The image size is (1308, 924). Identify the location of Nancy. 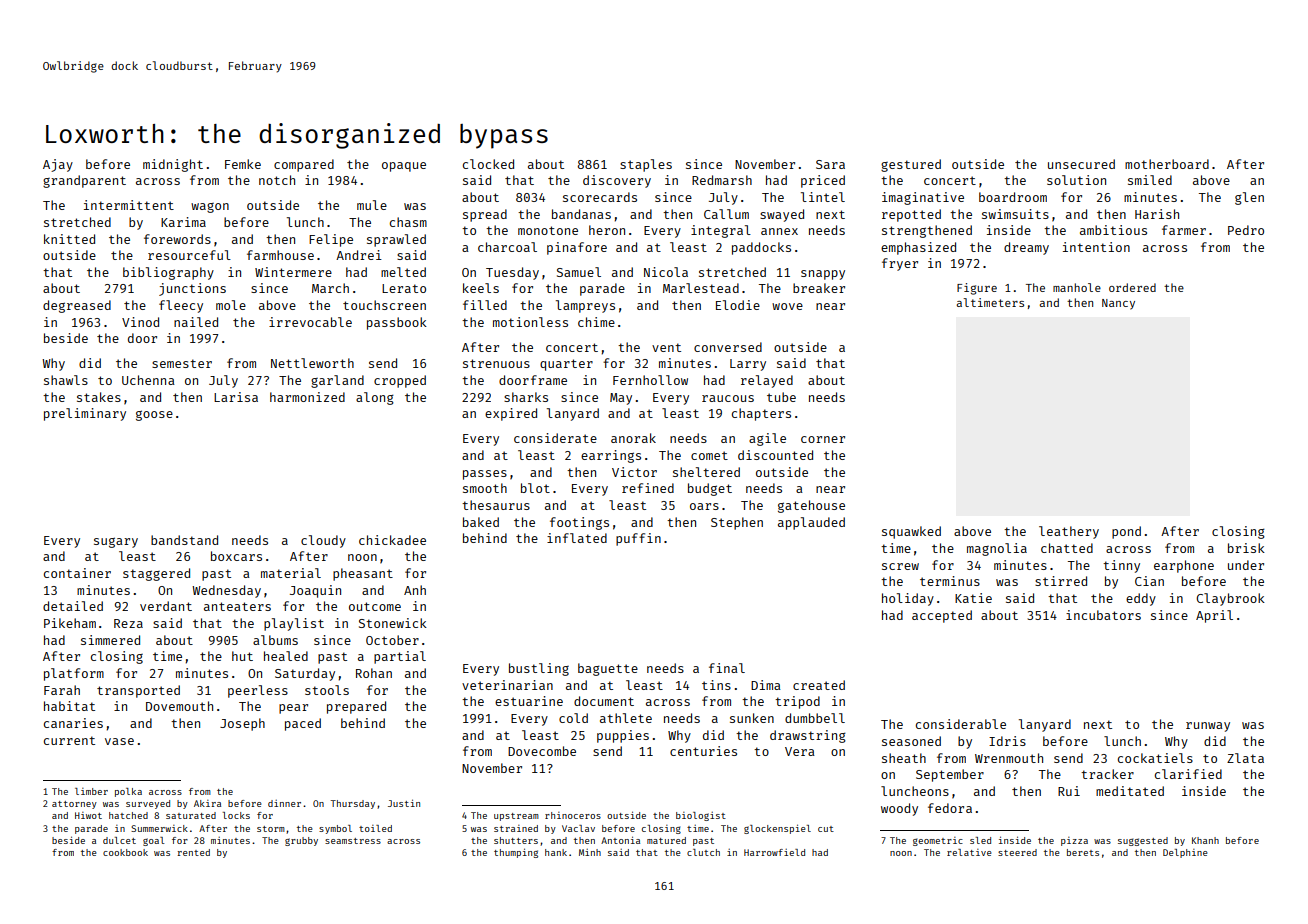
(1118, 304).
